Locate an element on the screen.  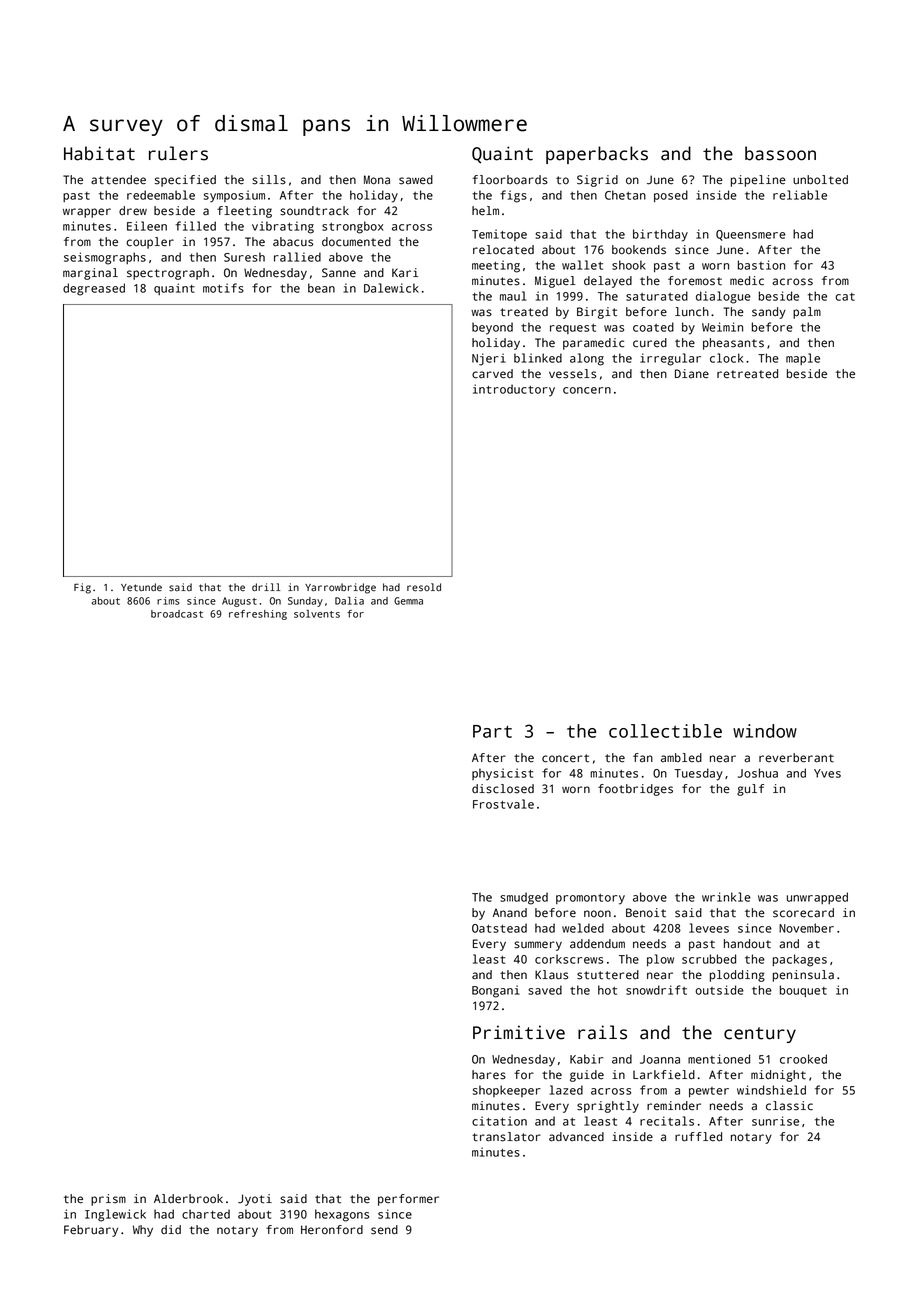
lazed is located at coordinates (566, 1090).
